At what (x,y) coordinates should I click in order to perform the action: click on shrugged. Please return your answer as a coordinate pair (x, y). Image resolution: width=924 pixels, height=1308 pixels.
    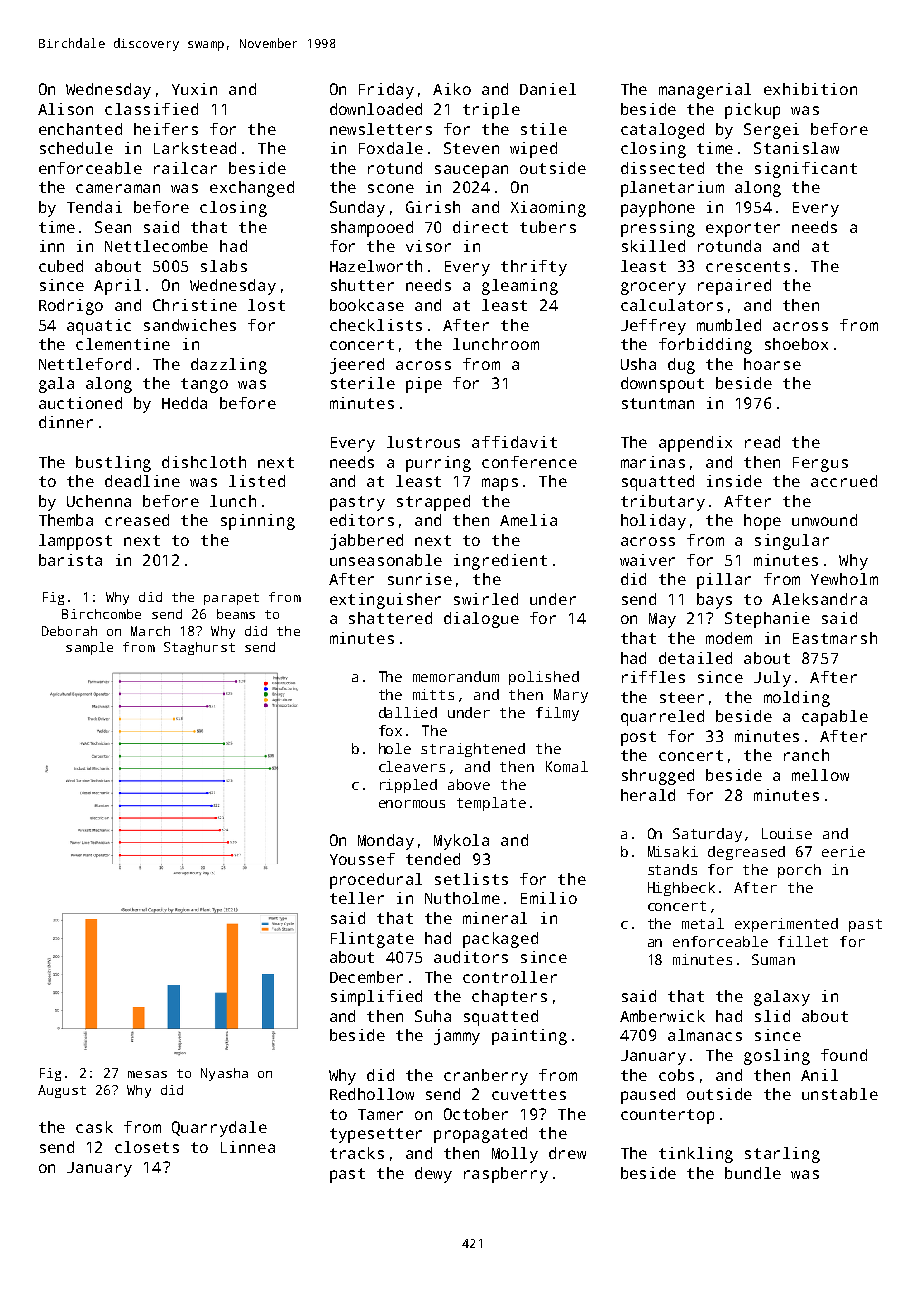
    Looking at the image, I should click on (658, 777).
